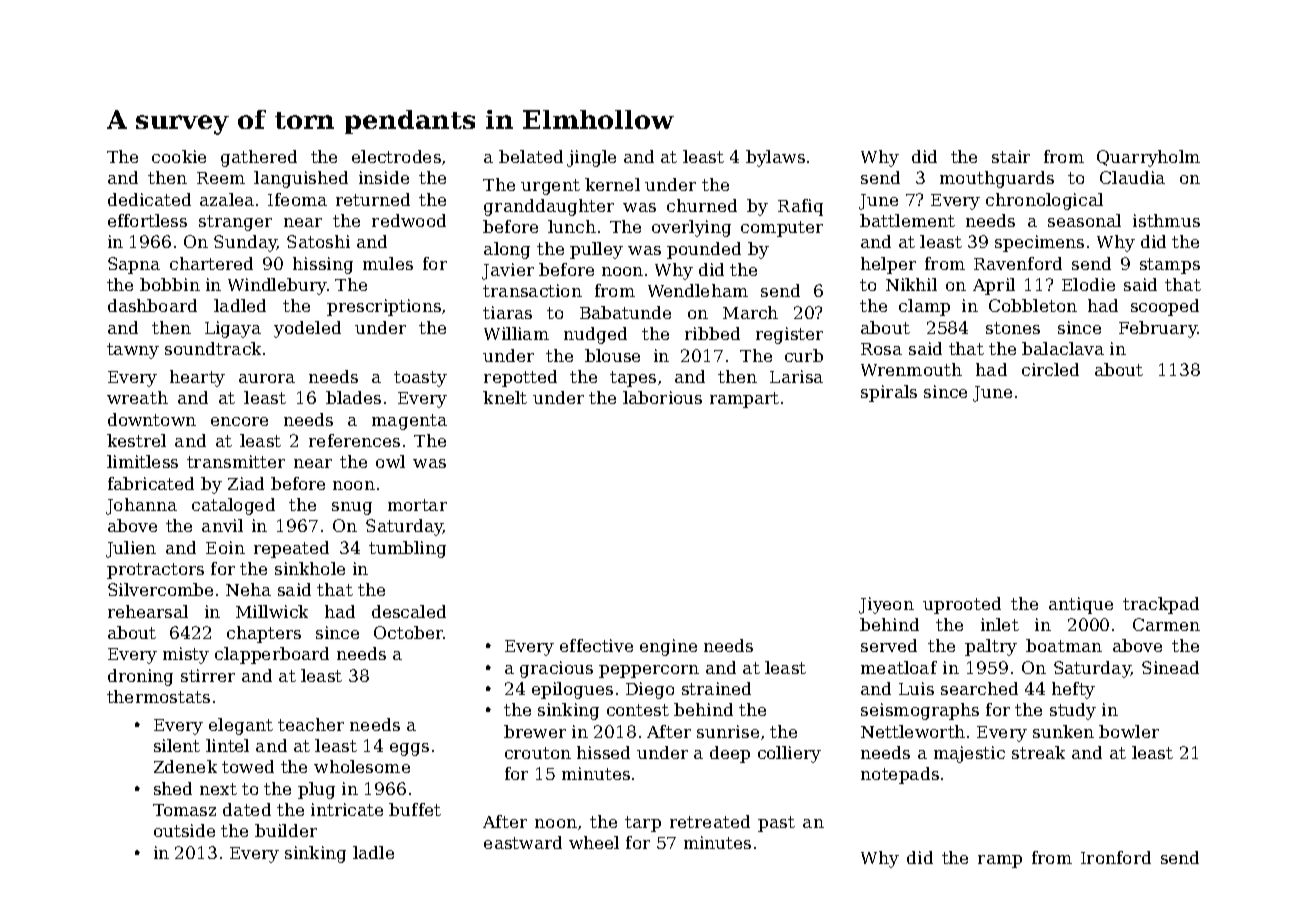 This document has width=1308, height=924. Describe the element at coordinates (233, 506) in the document. I see `cataloged` at that location.
